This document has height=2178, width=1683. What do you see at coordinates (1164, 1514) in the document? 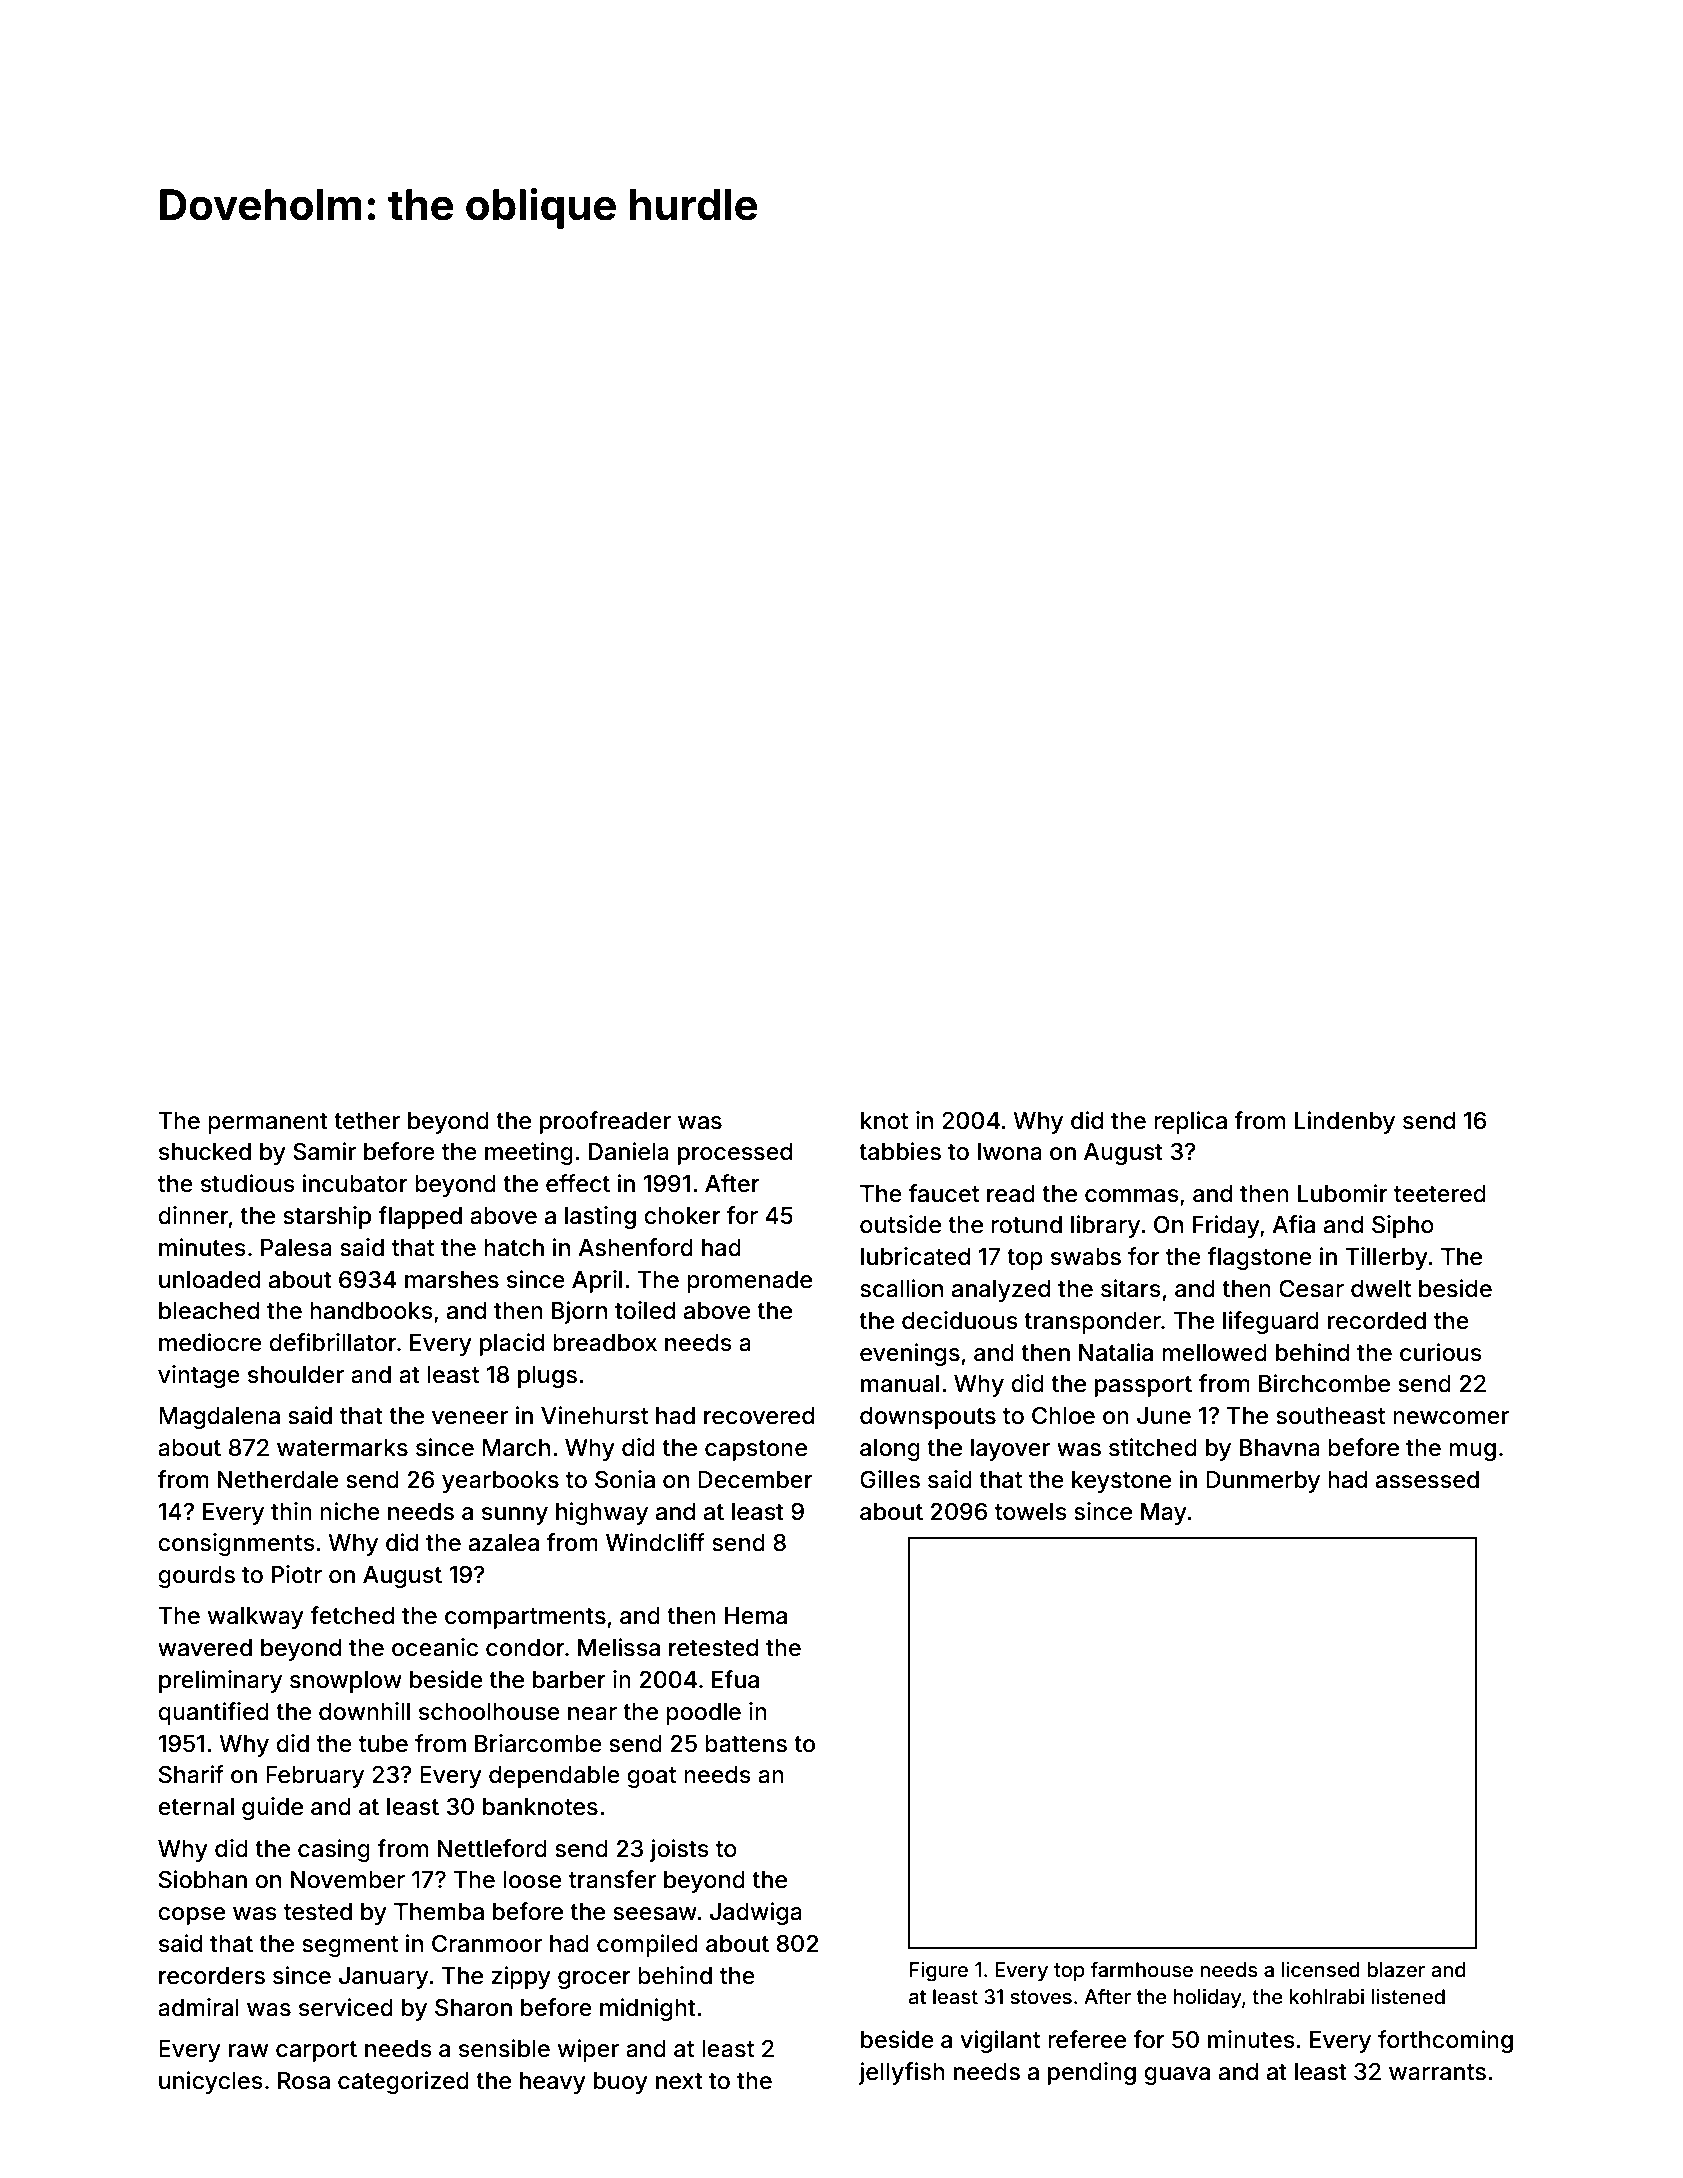
I see `May` at bounding box center [1164, 1514].
